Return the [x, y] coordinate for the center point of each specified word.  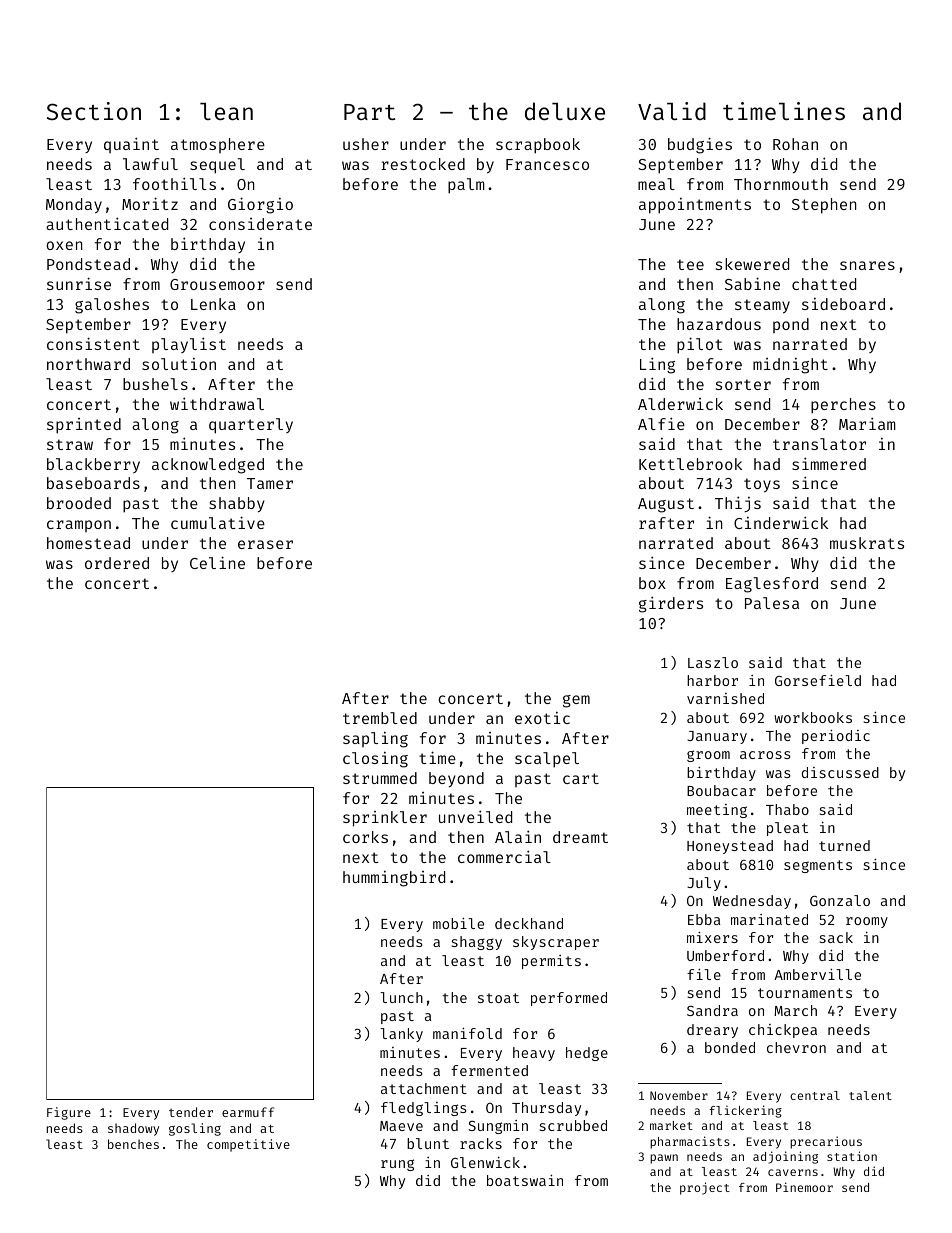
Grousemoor [217, 284]
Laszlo [713, 662]
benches [133, 1144]
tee [690, 264]
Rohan [795, 144]
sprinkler [385, 819]
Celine [217, 562]
